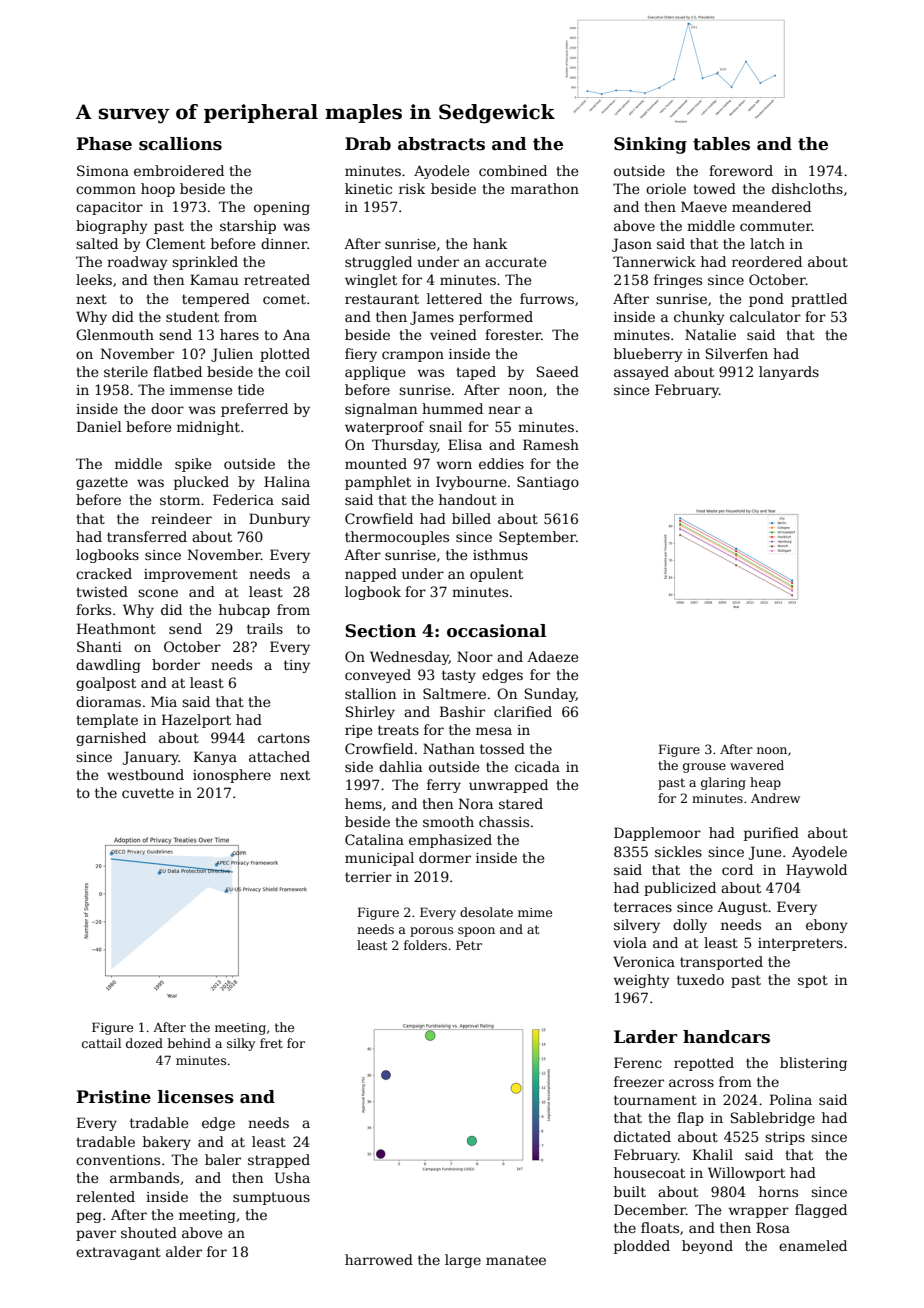 This image has height=1308, width=924. Describe the element at coordinates (368, 877) in the image. I see `terrier` at that location.
